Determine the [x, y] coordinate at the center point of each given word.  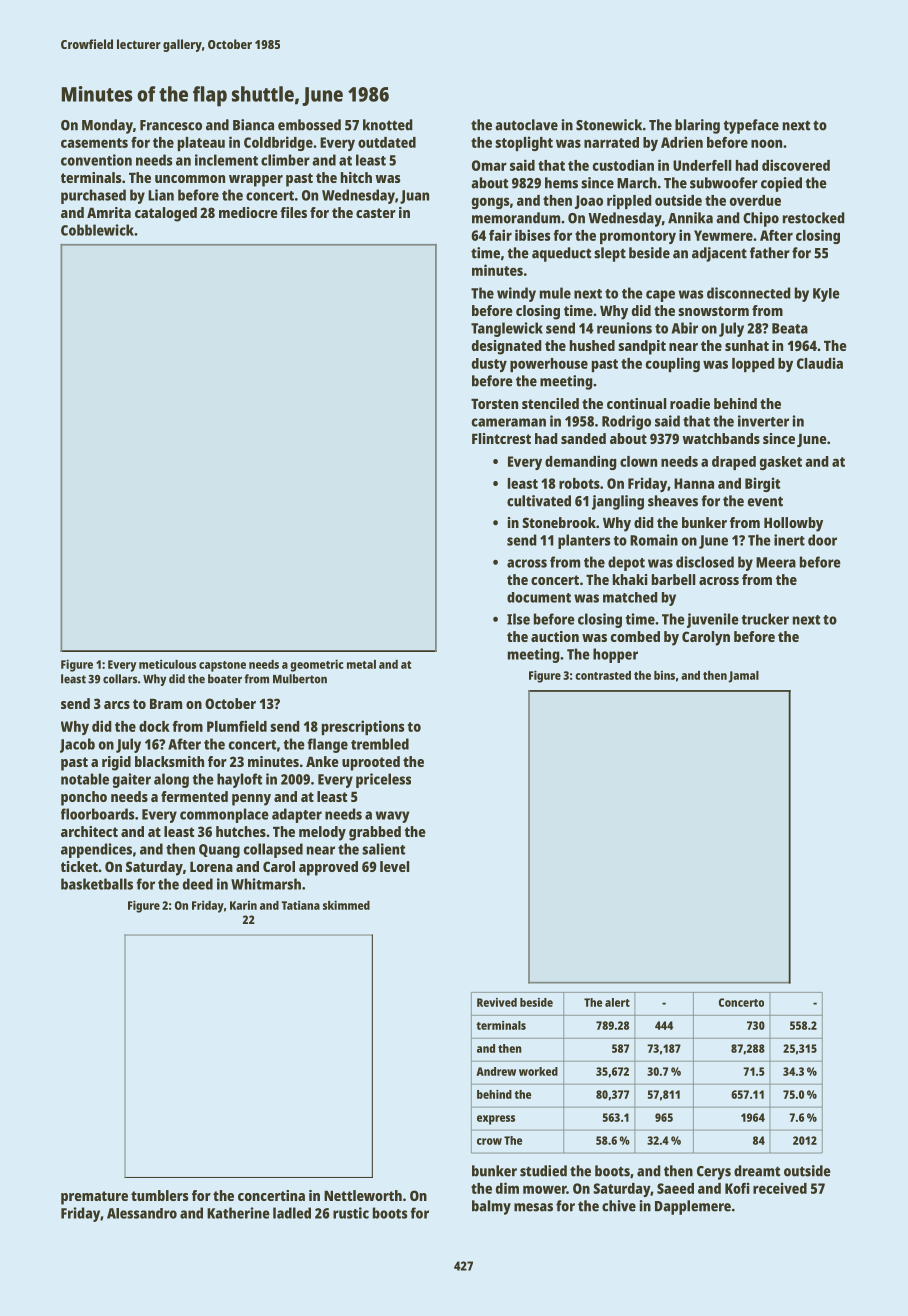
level [394, 866]
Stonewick [609, 125]
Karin [243, 905]
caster [376, 213]
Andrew [496, 1071]
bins [664, 675]
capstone [222, 666]
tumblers [160, 1195]
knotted [388, 125]
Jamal [743, 677]
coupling [673, 364]
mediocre [248, 212]
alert [617, 1002]
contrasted [603, 675]
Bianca [253, 125]
